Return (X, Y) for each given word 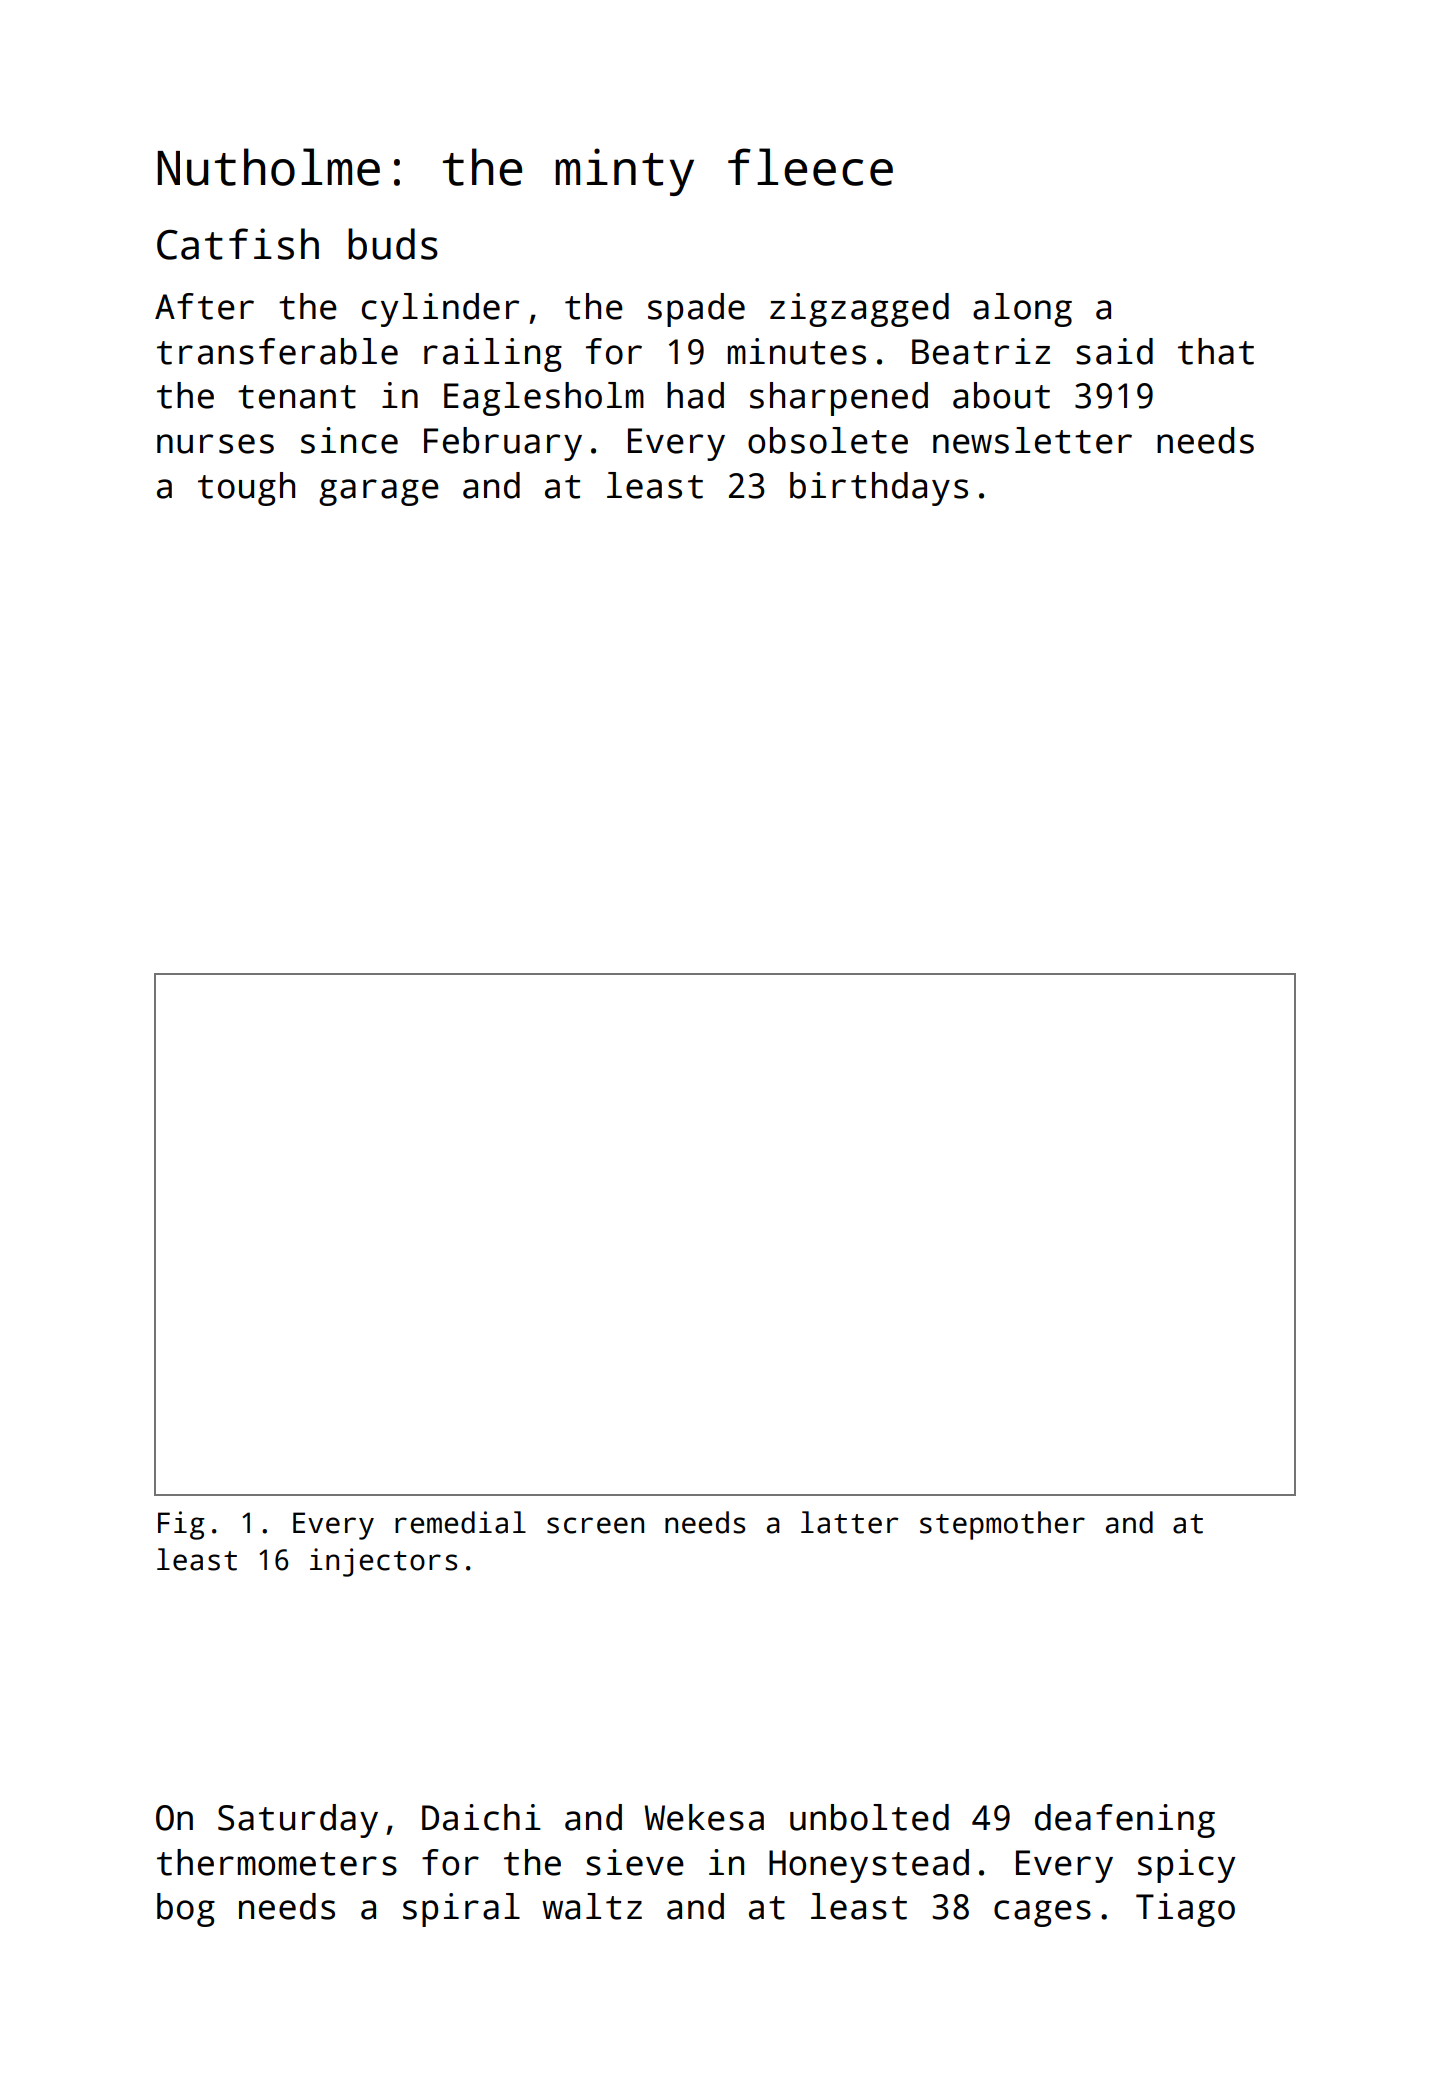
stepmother (1002, 1525)
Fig (181, 1525)
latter (849, 1522)
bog (186, 1910)
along (1022, 310)
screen (595, 1525)
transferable (277, 351)
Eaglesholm (544, 399)
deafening (1125, 1821)
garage (379, 492)
